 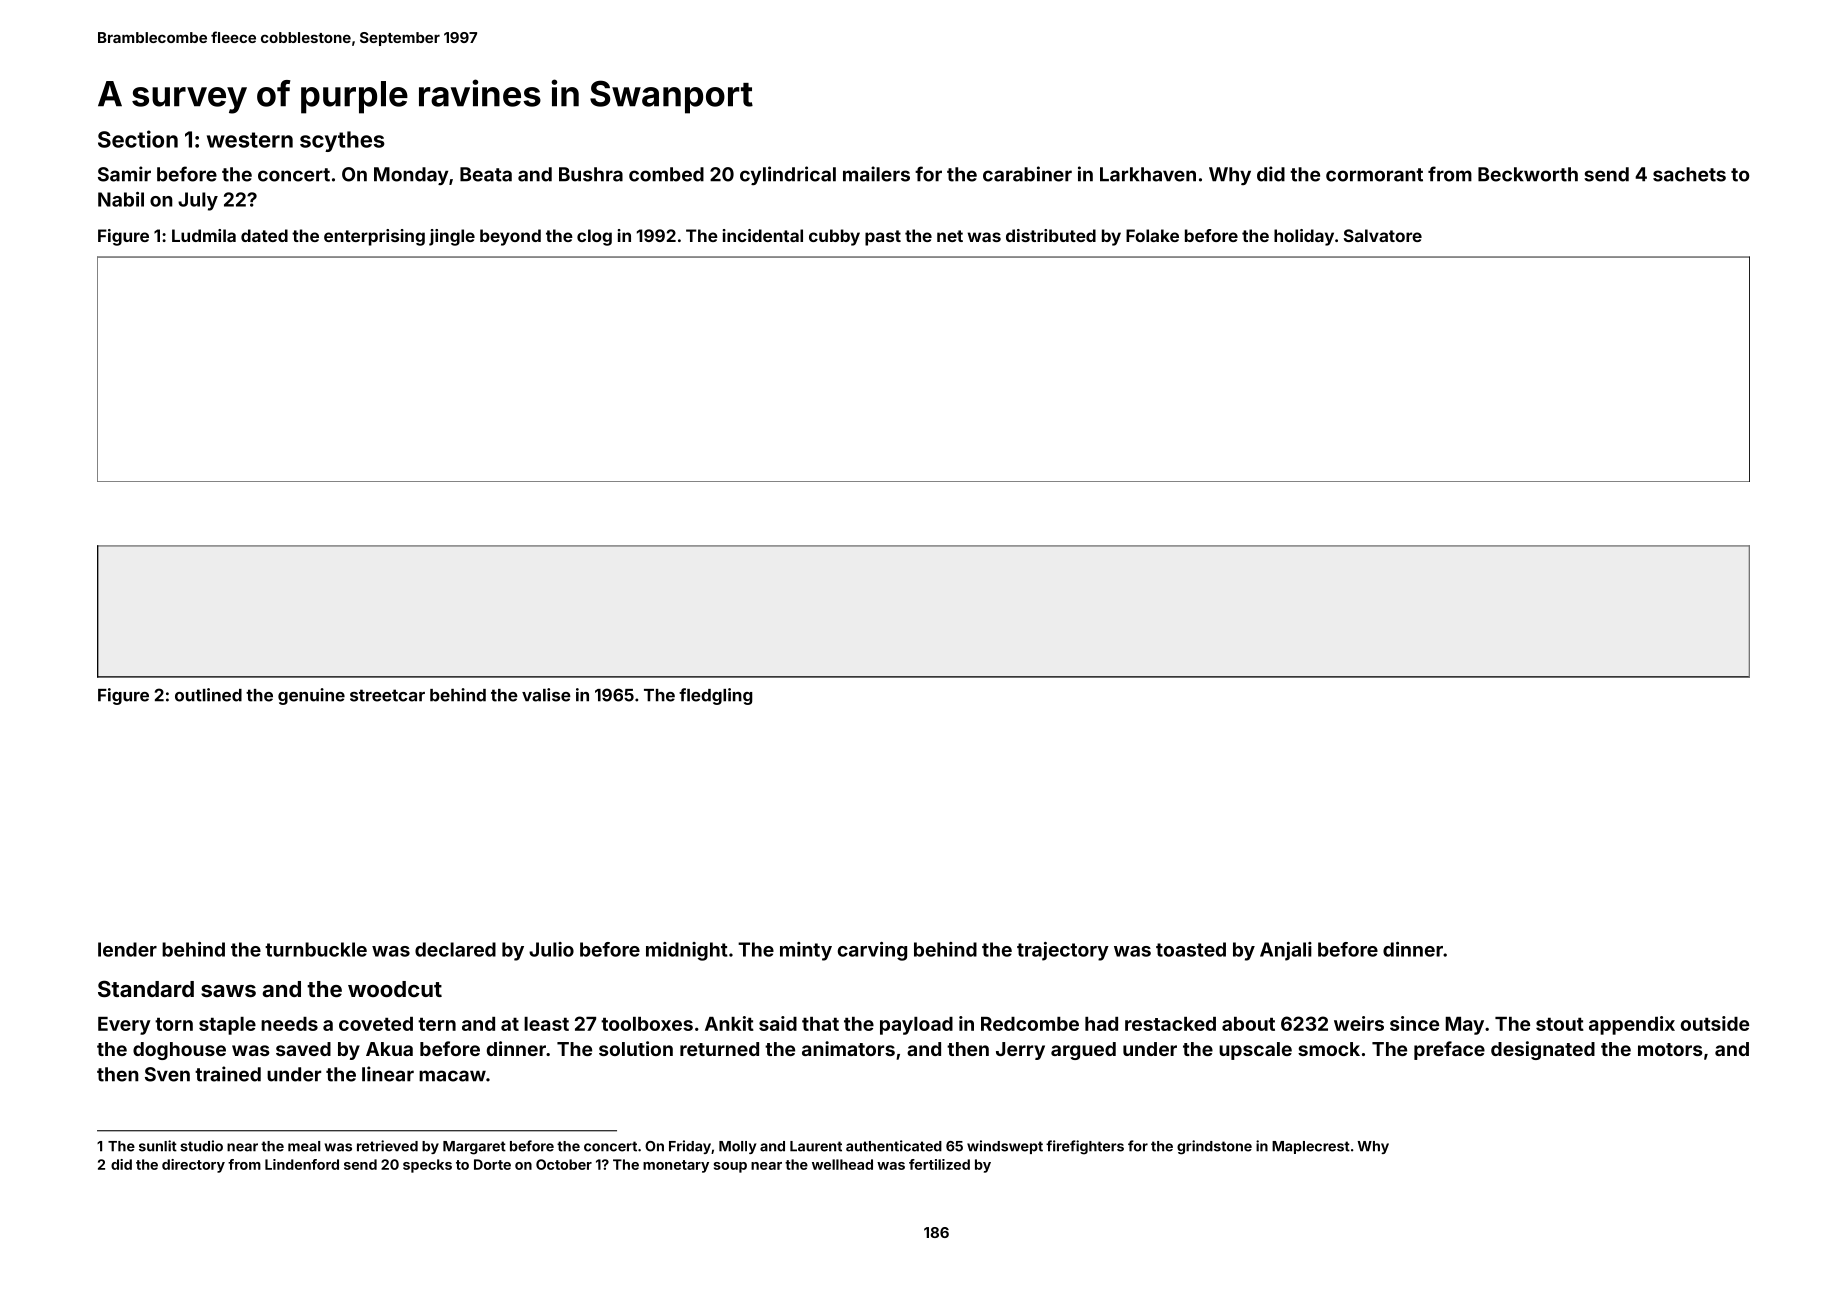 What do you see at coordinates (1383, 235) in the image?
I see `Salvatore` at bounding box center [1383, 235].
